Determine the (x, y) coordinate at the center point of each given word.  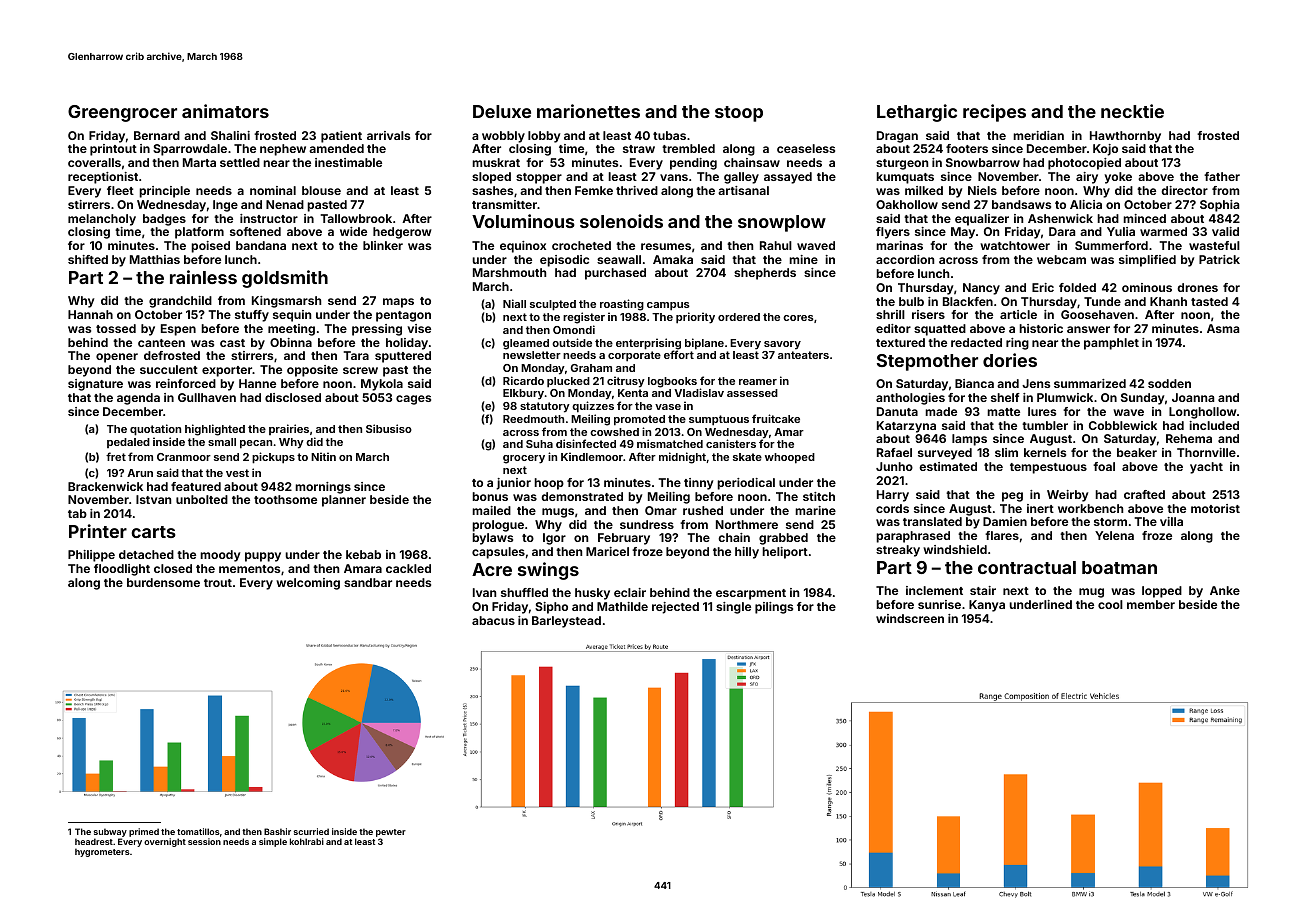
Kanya (987, 606)
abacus (493, 620)
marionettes (588, 111)
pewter (391, 833)
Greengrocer (122, 113)
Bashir (277, 831)
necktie (1132, 111)
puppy (263, 557)
